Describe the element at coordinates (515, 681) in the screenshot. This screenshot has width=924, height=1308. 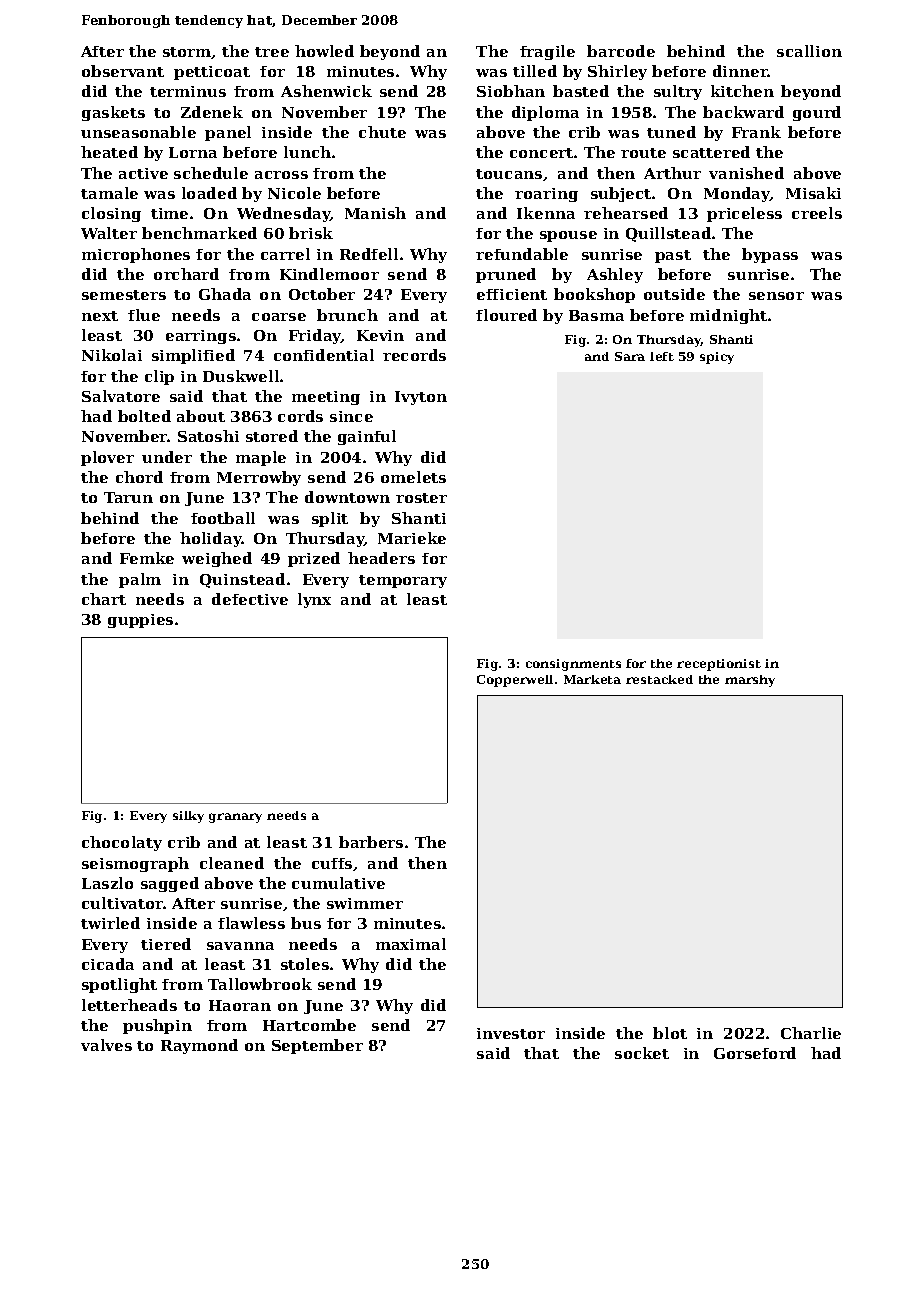
I see `Copperwell` at that location.
